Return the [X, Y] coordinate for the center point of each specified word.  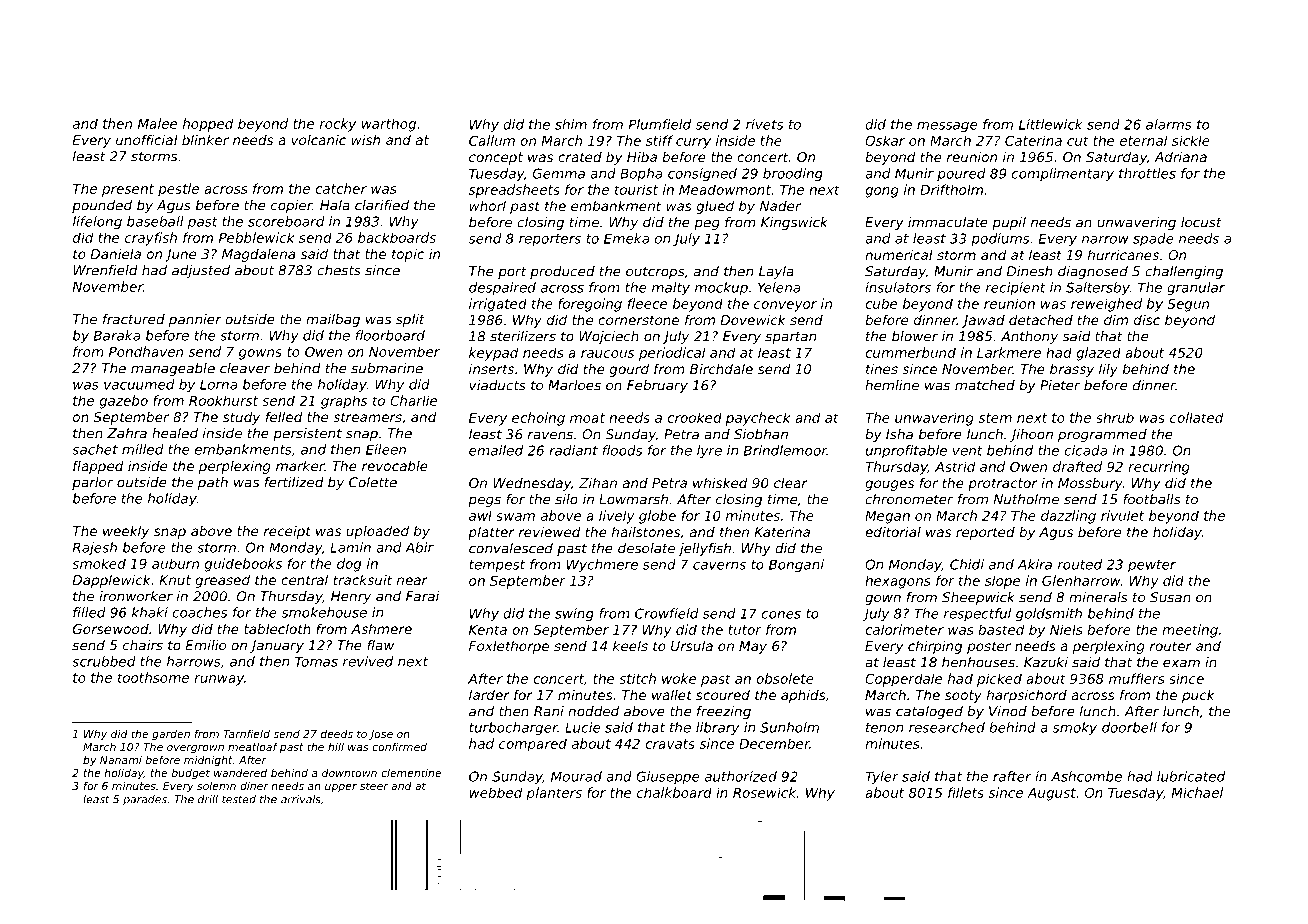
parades [145, 800]
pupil [1009, 223]
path [213, 483]
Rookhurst [223, 400]
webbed [496, 792]
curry [693, 143]
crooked [694, 417]
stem [995, 418]
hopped [208, 125]
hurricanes [1123, 254]
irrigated [498, 305]
